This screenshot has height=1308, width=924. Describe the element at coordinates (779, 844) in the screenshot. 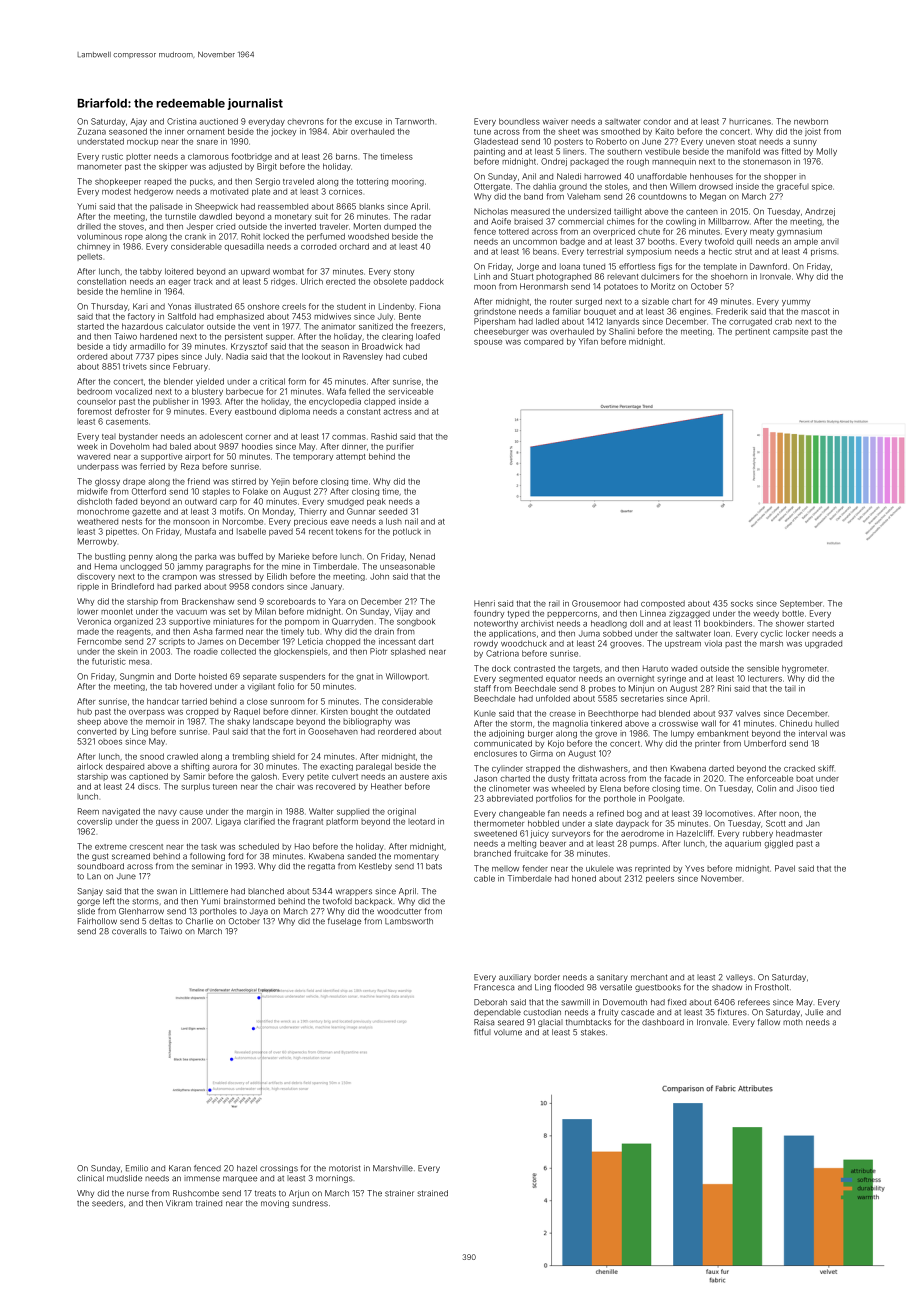

I see `giggled` at that location.
